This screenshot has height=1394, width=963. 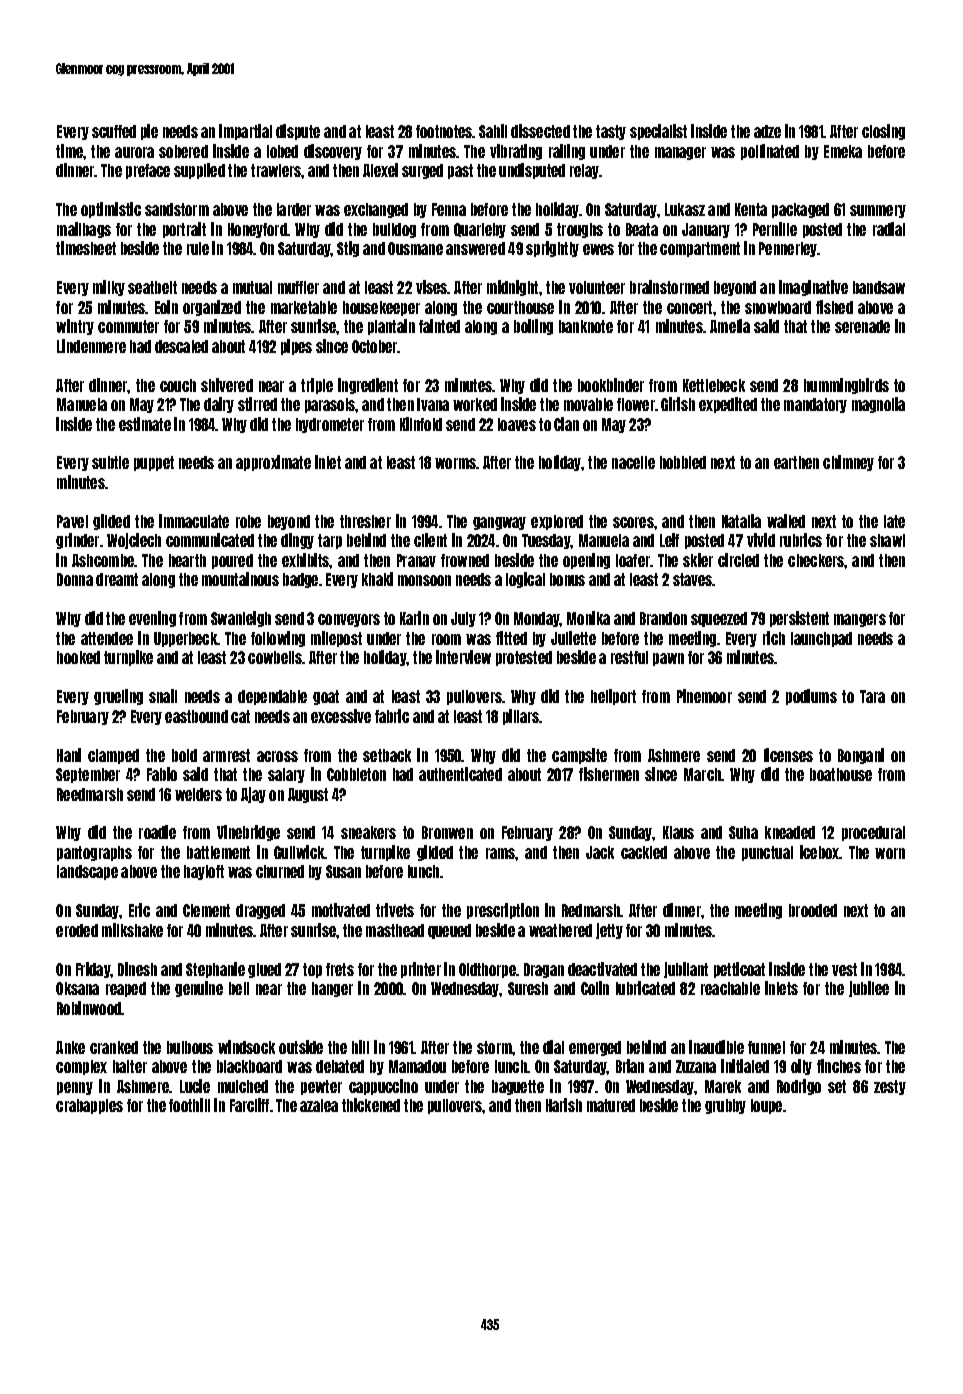 What do you see at coordinates (689, 307) in the screenshot?
I see `concert` at bounding box center [689, 307].
